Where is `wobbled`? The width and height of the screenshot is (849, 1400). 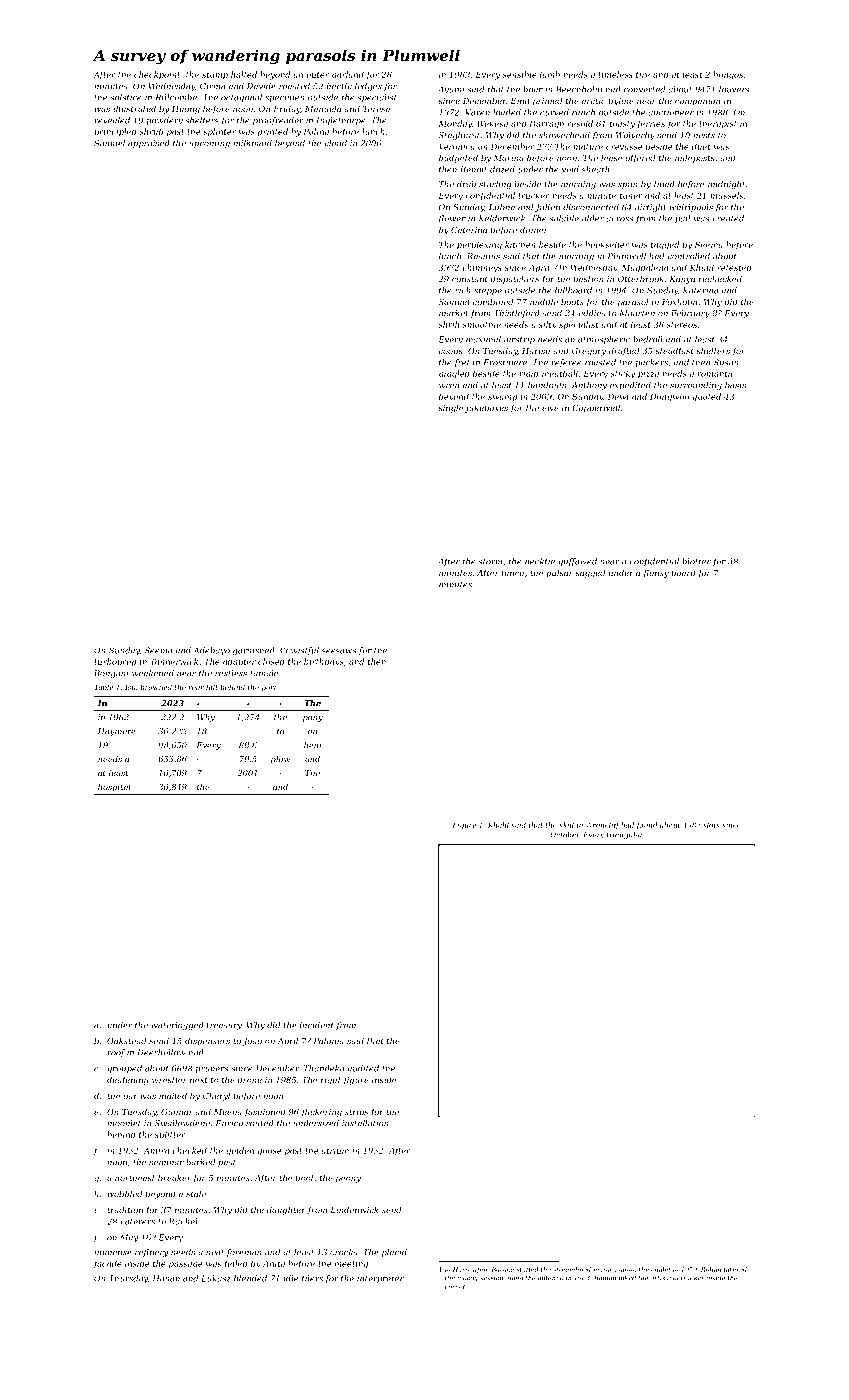 wobbled is located at coordinates (125, 1193).
